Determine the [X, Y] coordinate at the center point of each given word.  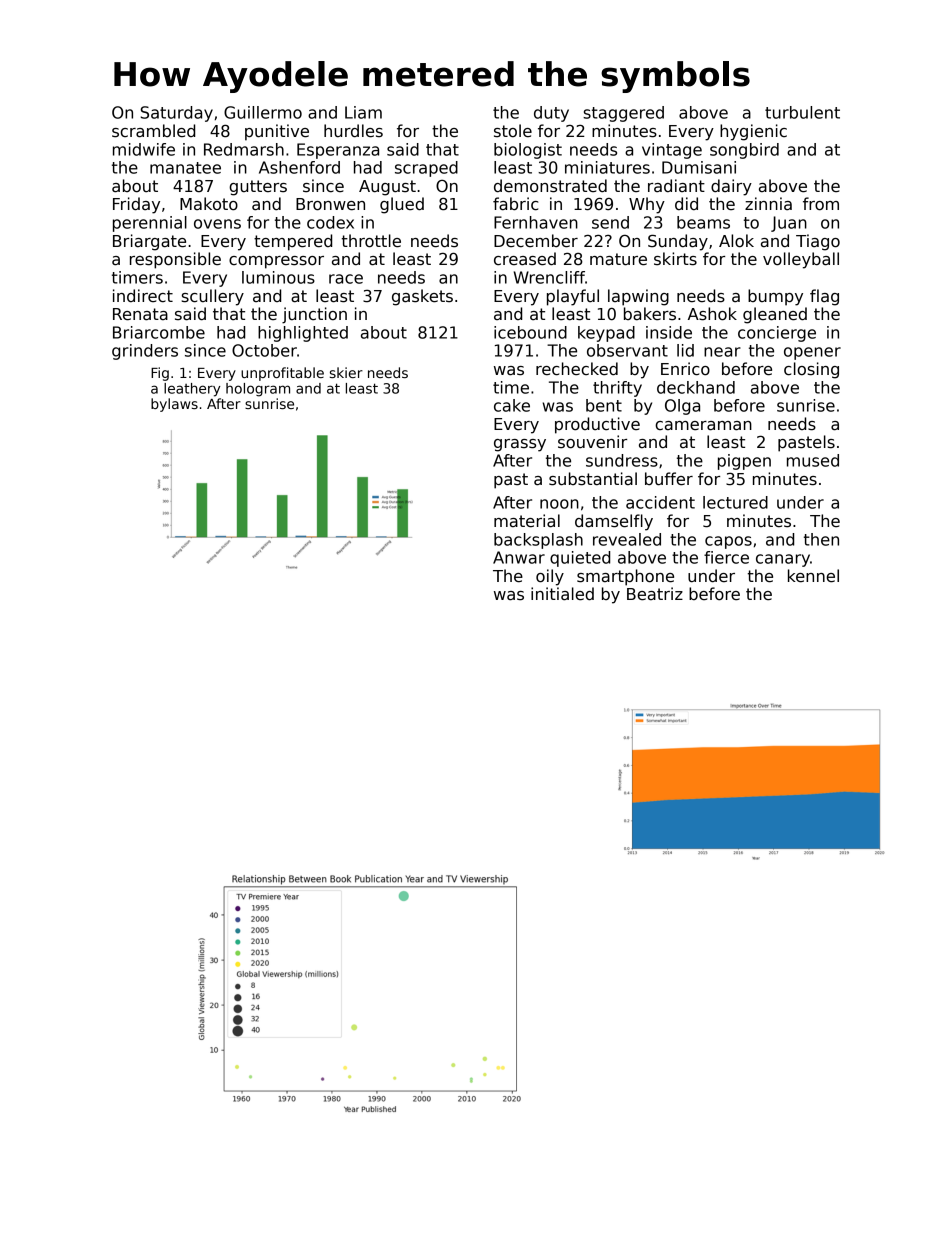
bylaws [174, 405]
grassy [520, 445]
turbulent [802, 112]
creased [525, 259]
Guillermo [263, 112]
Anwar [519, 557]
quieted [580, 559]
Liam [363, 112]
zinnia [768, 203]
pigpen [744, 462]
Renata [140, 314]
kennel [813, 576]
